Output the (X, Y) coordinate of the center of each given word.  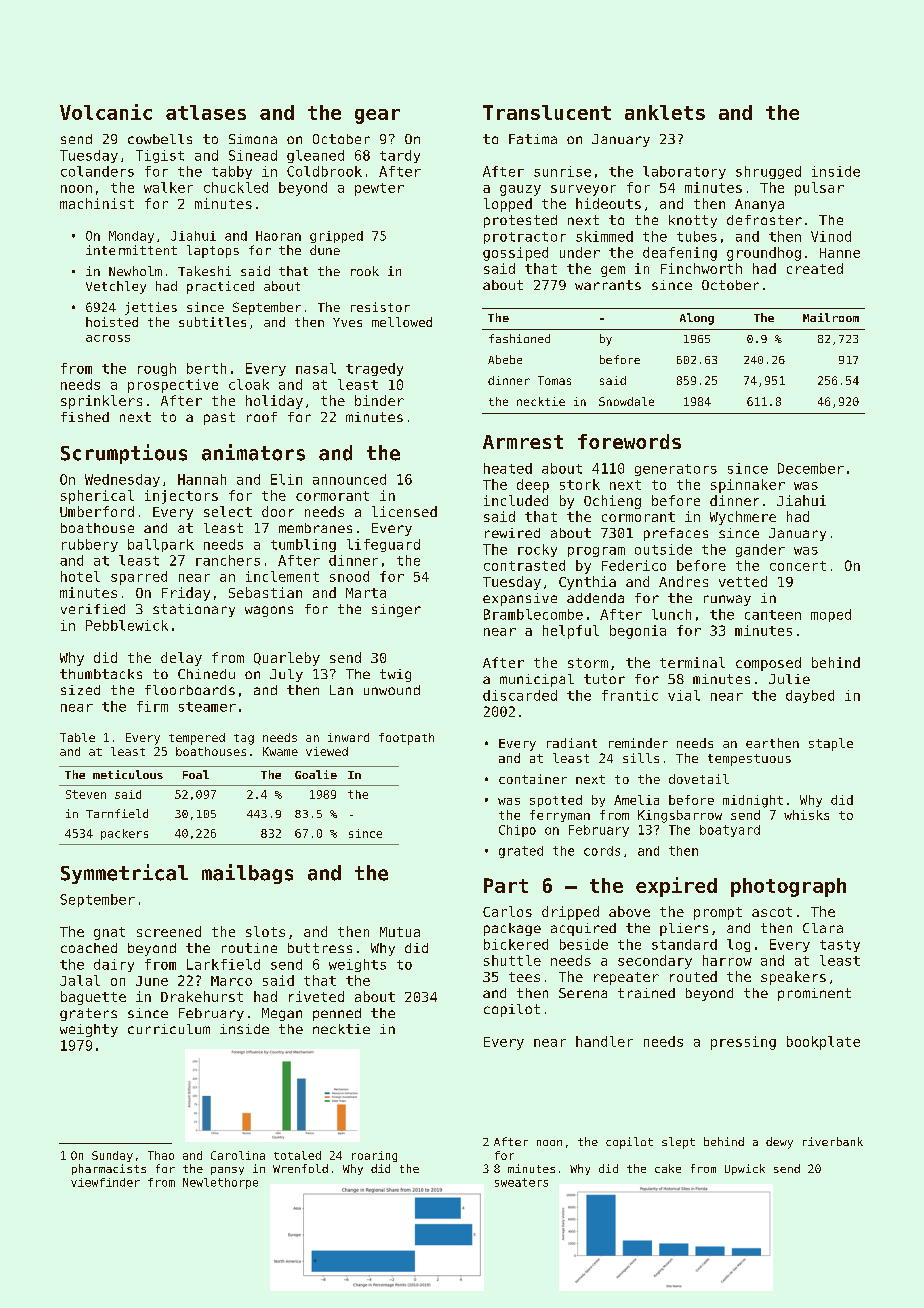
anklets (665, 112)
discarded (520, 695)
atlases (206, 112)
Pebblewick (127, 625)
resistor (380, 307)
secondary (655, 962)
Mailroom (831, 317)
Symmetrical (124, 874)
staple (831, 744)
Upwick (745, 1169)
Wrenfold (300, 1168)
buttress (320, 948)
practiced (220, 287)
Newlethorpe (220, 1183)
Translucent (547, 112)
